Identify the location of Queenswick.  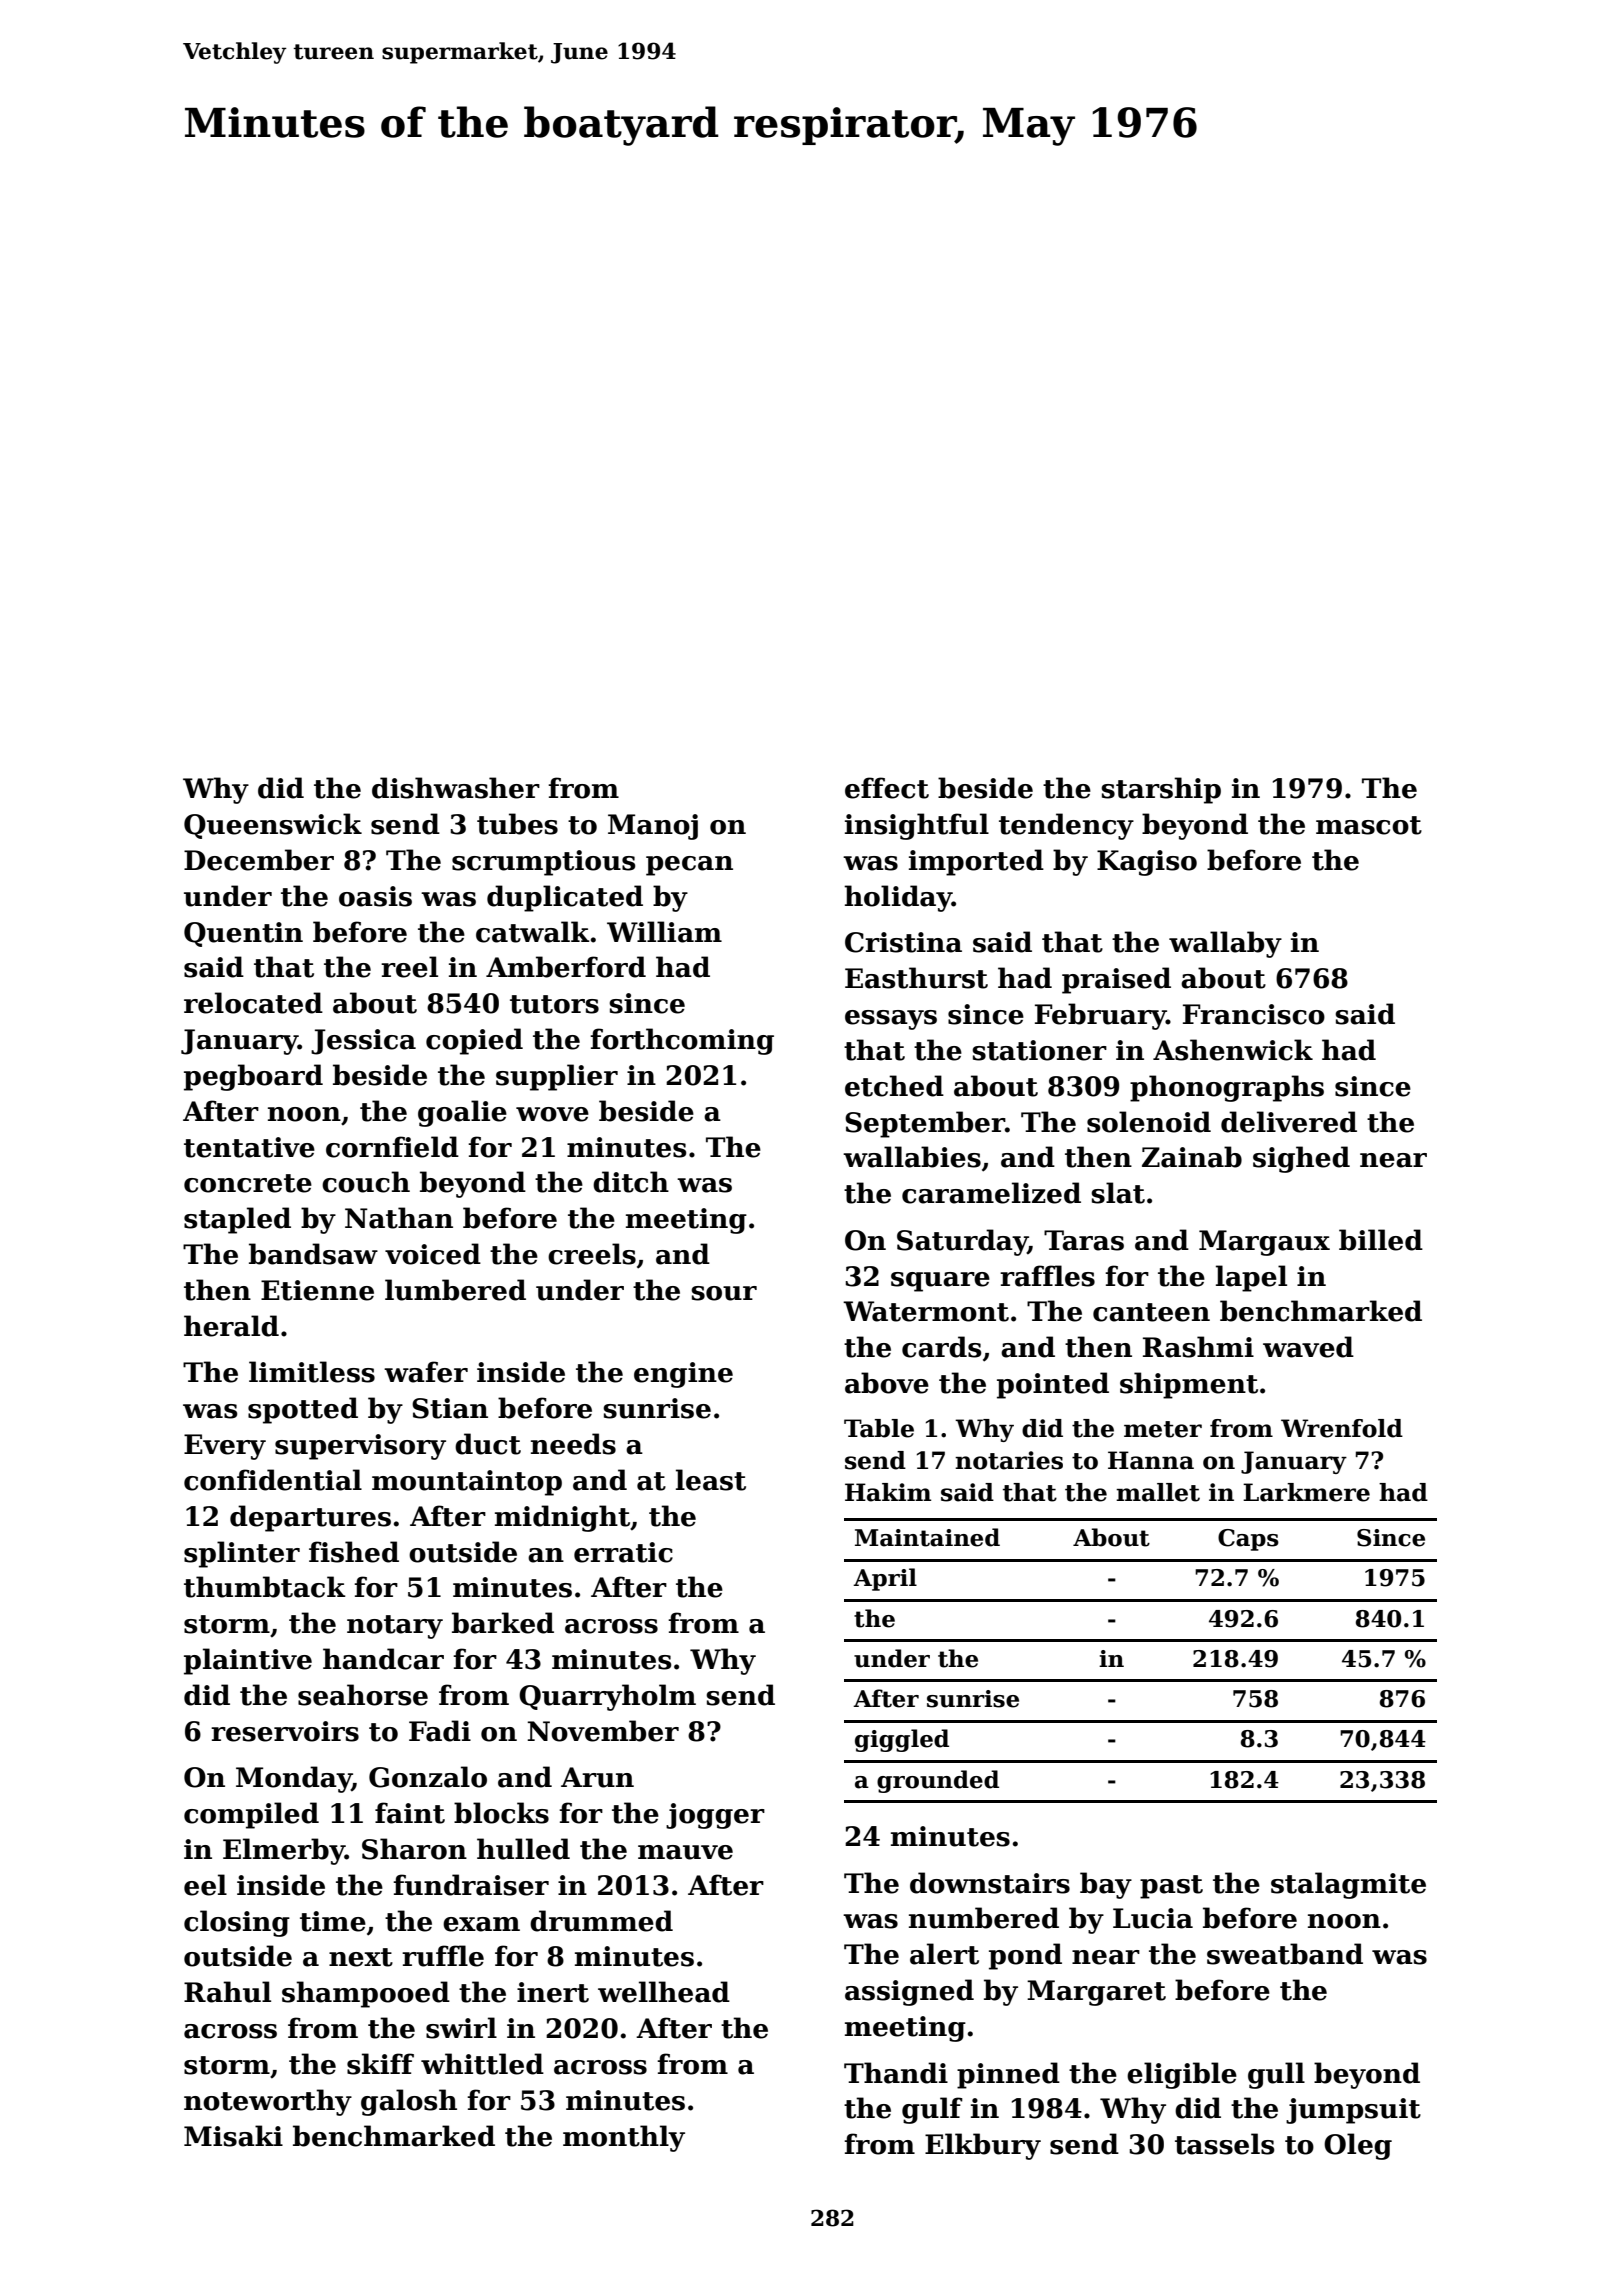
(273, 826).
